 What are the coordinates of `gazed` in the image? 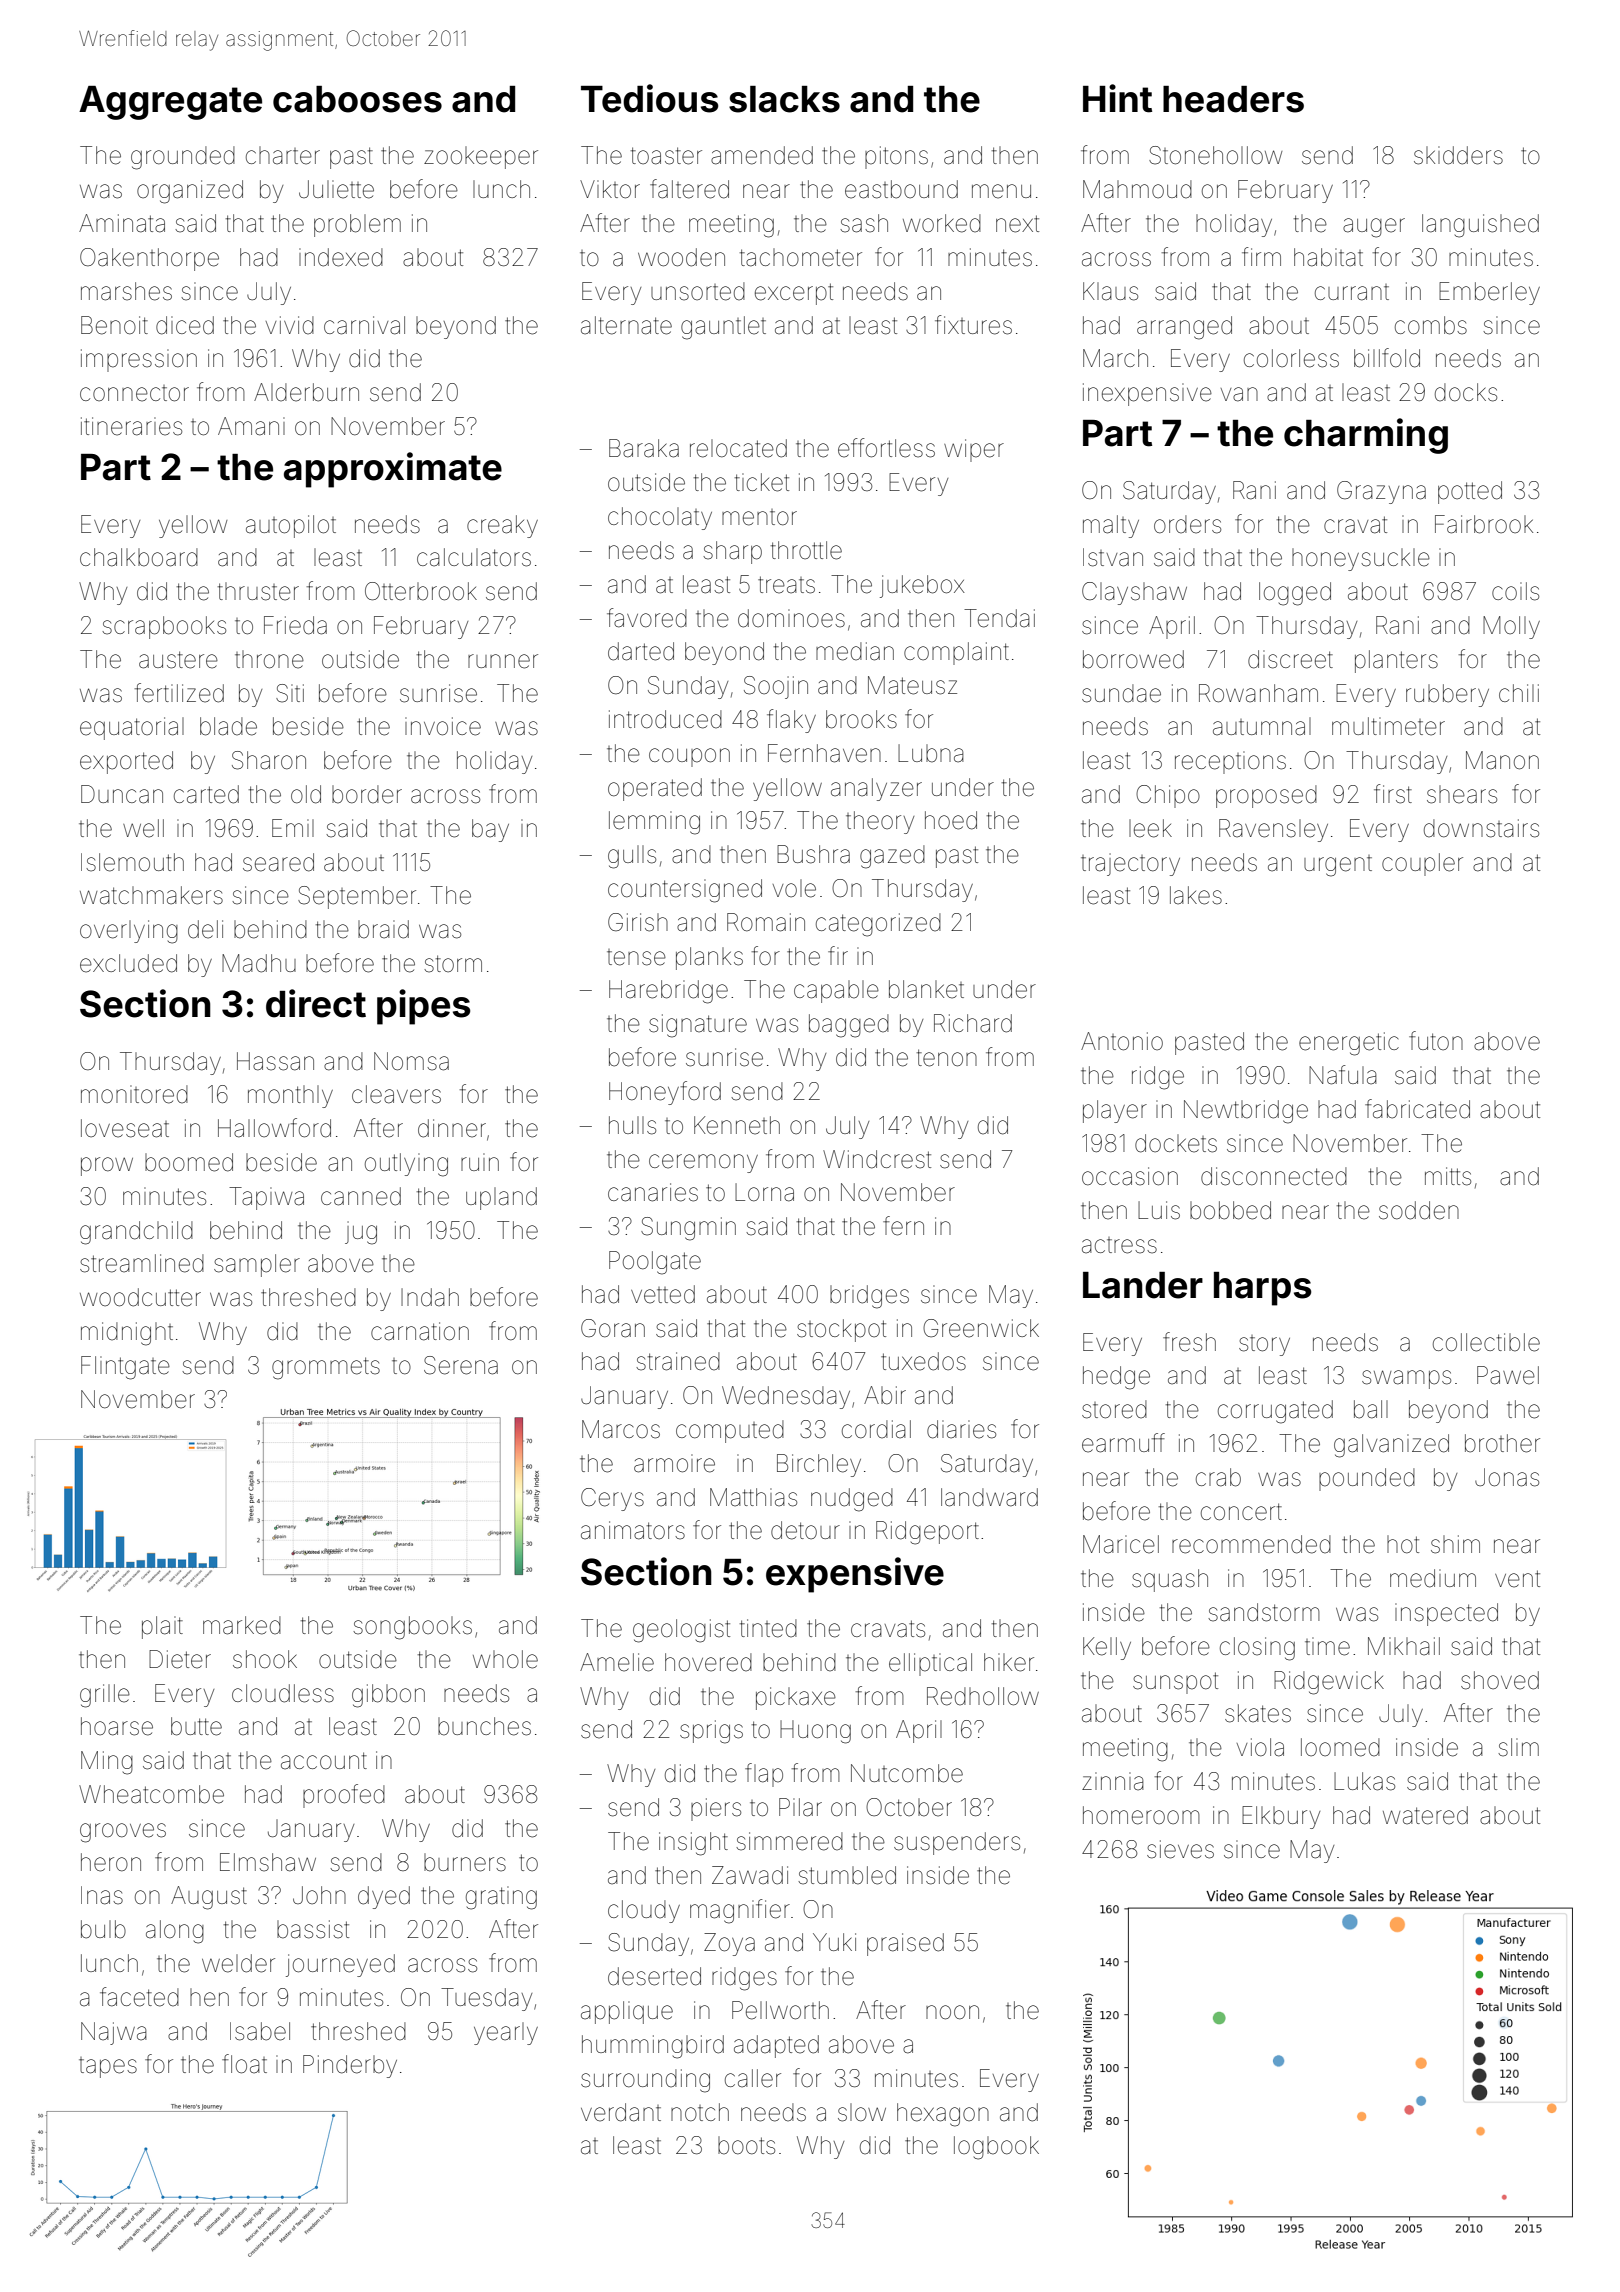 It's located at (892, 857).
